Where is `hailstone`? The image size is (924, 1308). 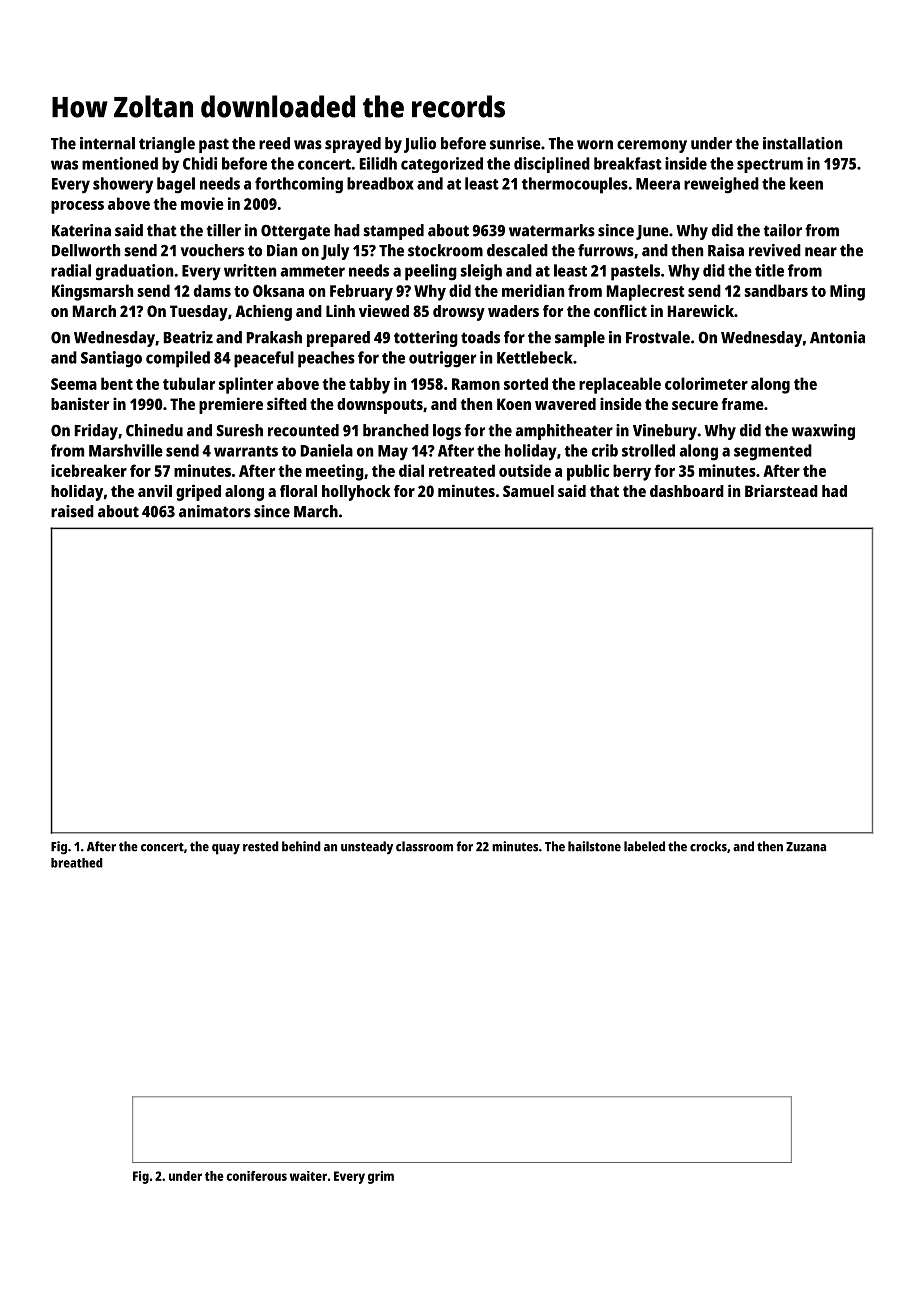
hailstone is located at coordinates (594, 846).
